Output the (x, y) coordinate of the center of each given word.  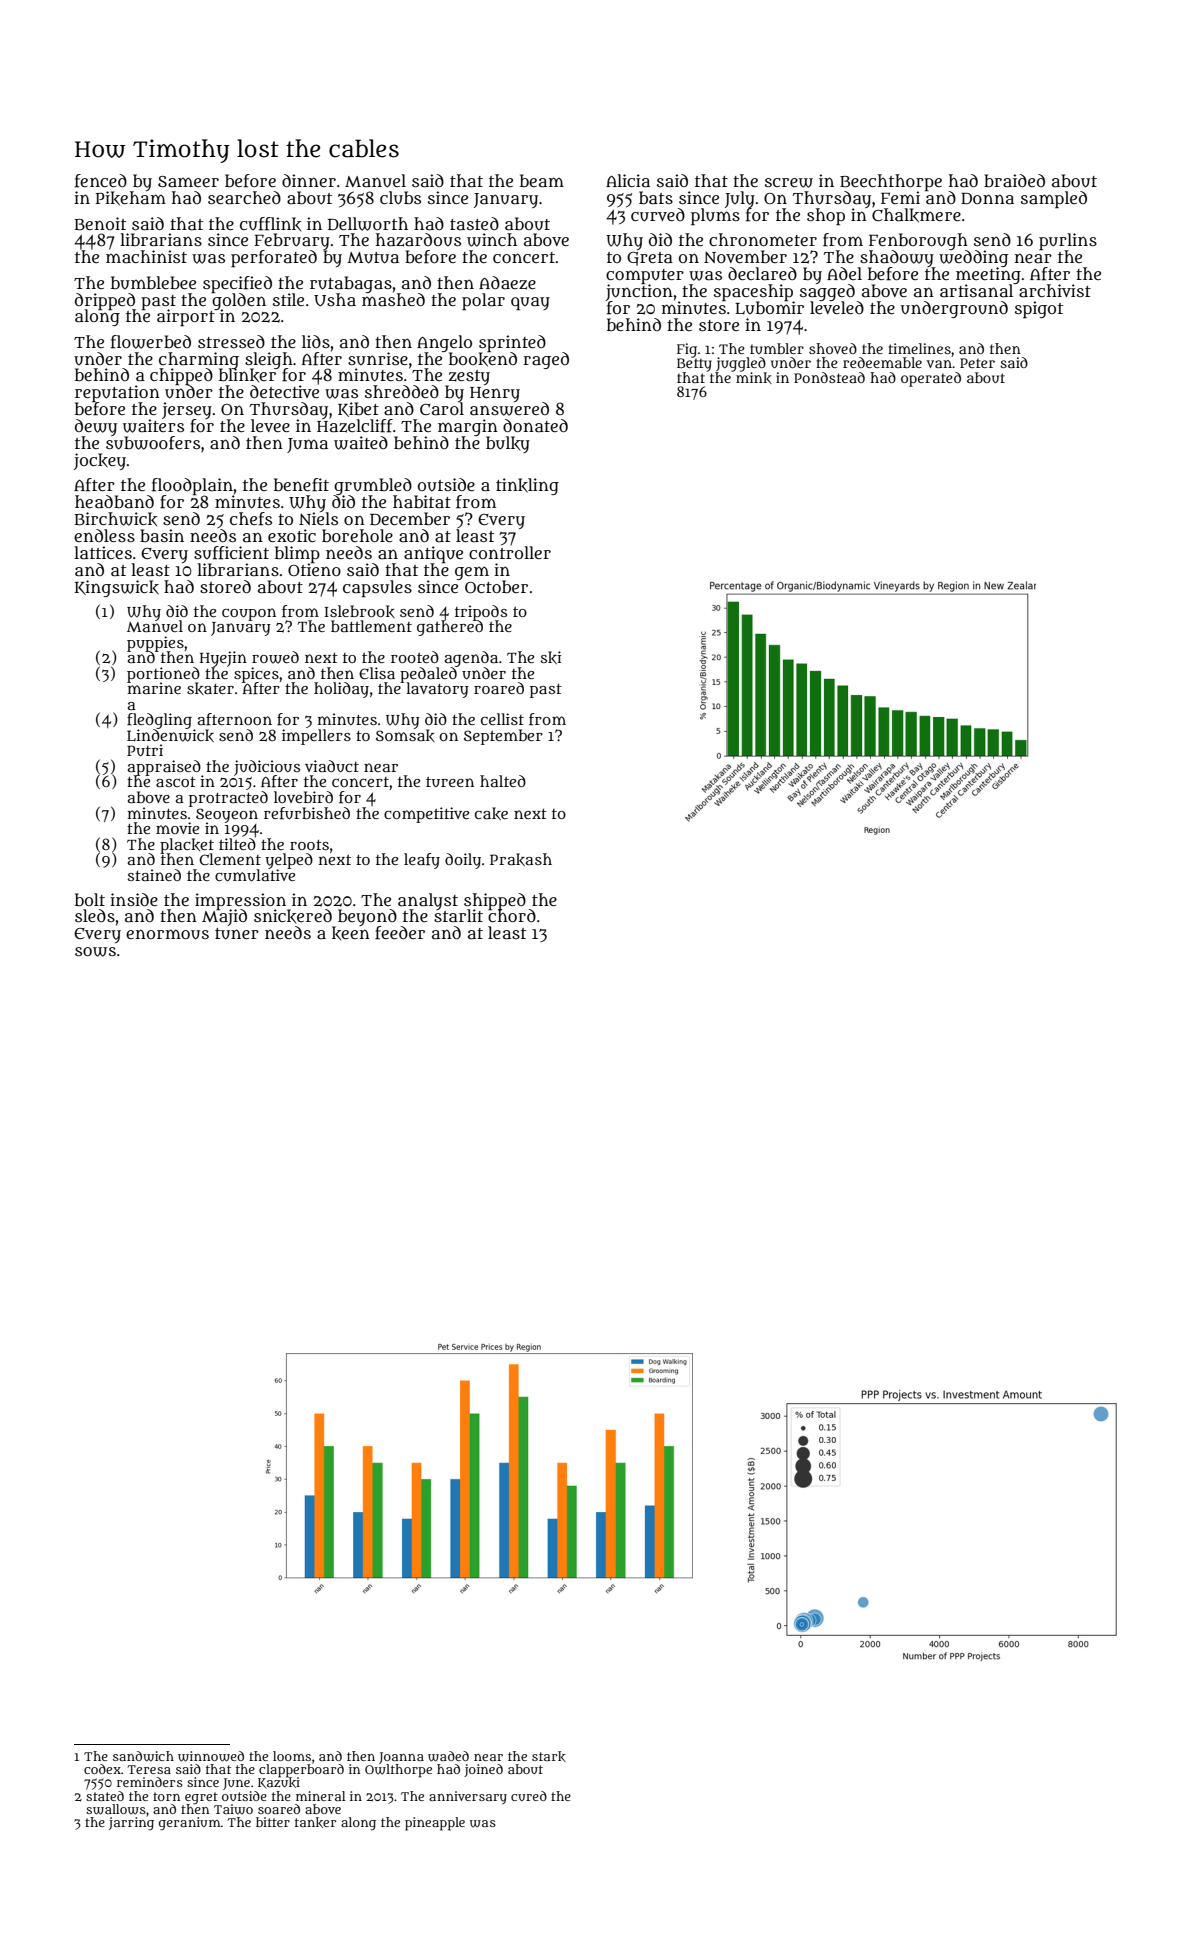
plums (715, 216)
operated (931, 379)
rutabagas (351, 284)
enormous (167, 934)
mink (754, 378)
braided (1014, 180)
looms (292, 1756)
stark (549, 1756)
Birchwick (116, 519)
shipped (495, 901)
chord (512, 915)
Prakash (521, 859)
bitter (273, 1822)
